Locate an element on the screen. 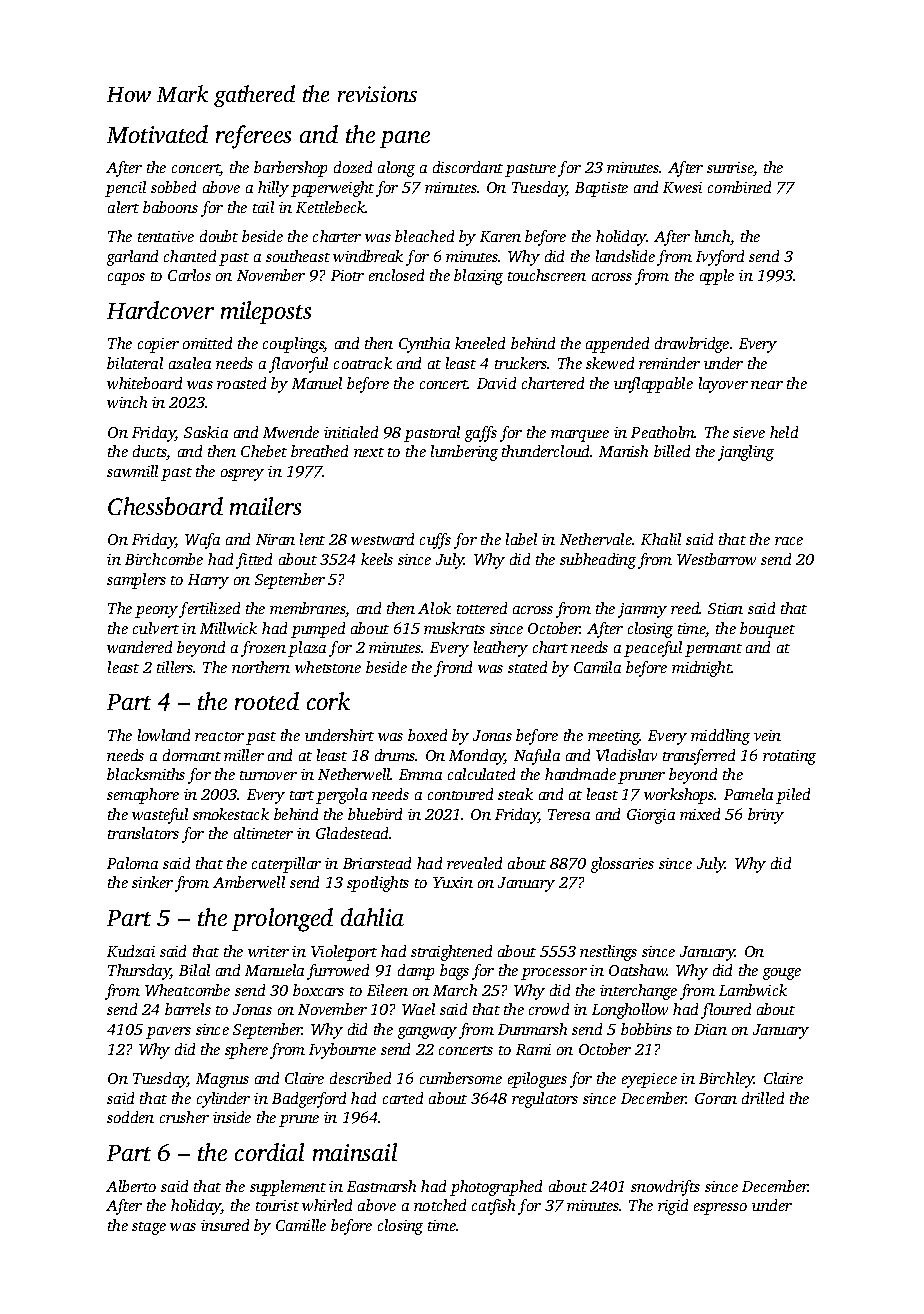 The image size is (924, 1314). stage is located at coordinates (149, 1228).
